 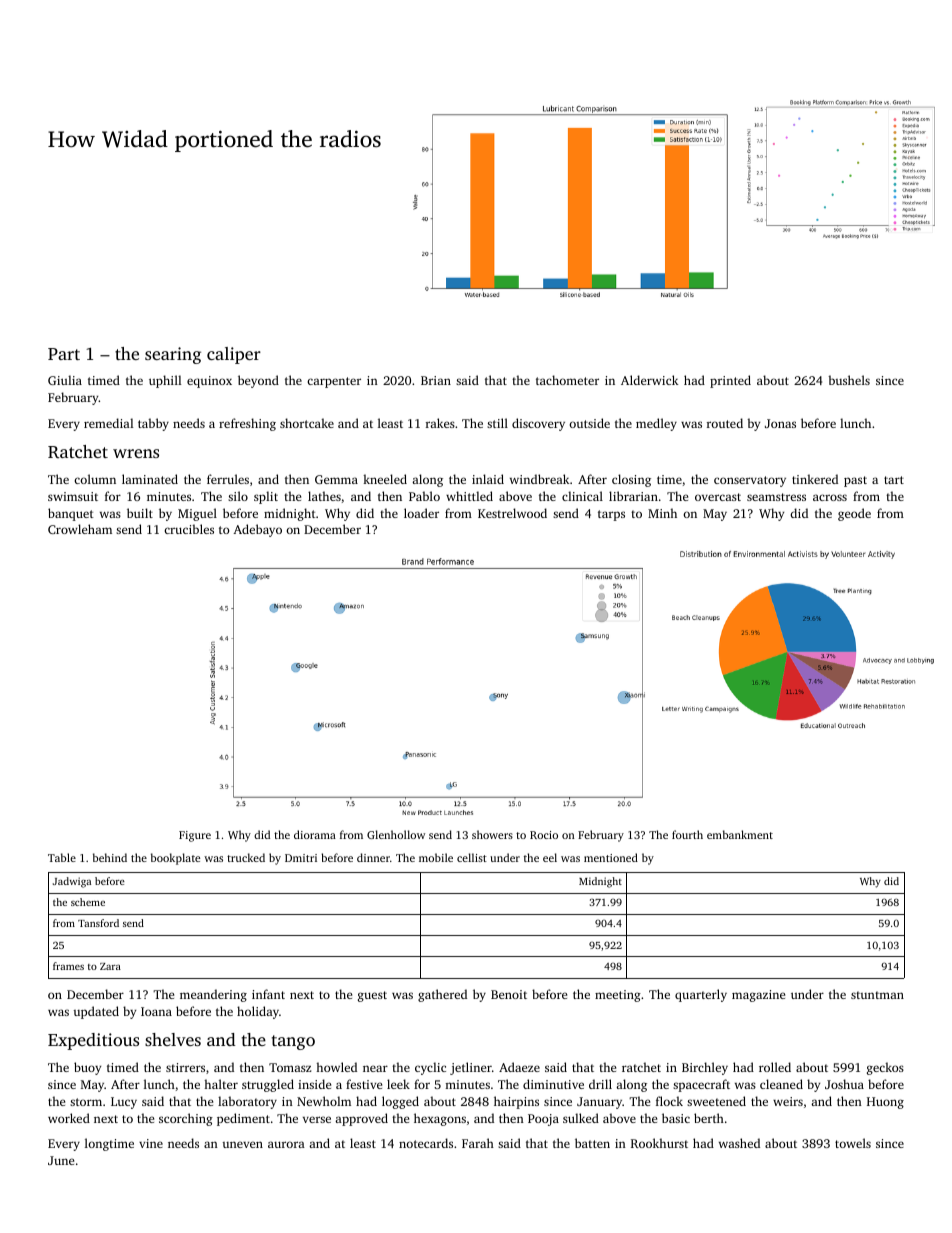 I want to click on Alderwick, so click(x=650, y=380).
